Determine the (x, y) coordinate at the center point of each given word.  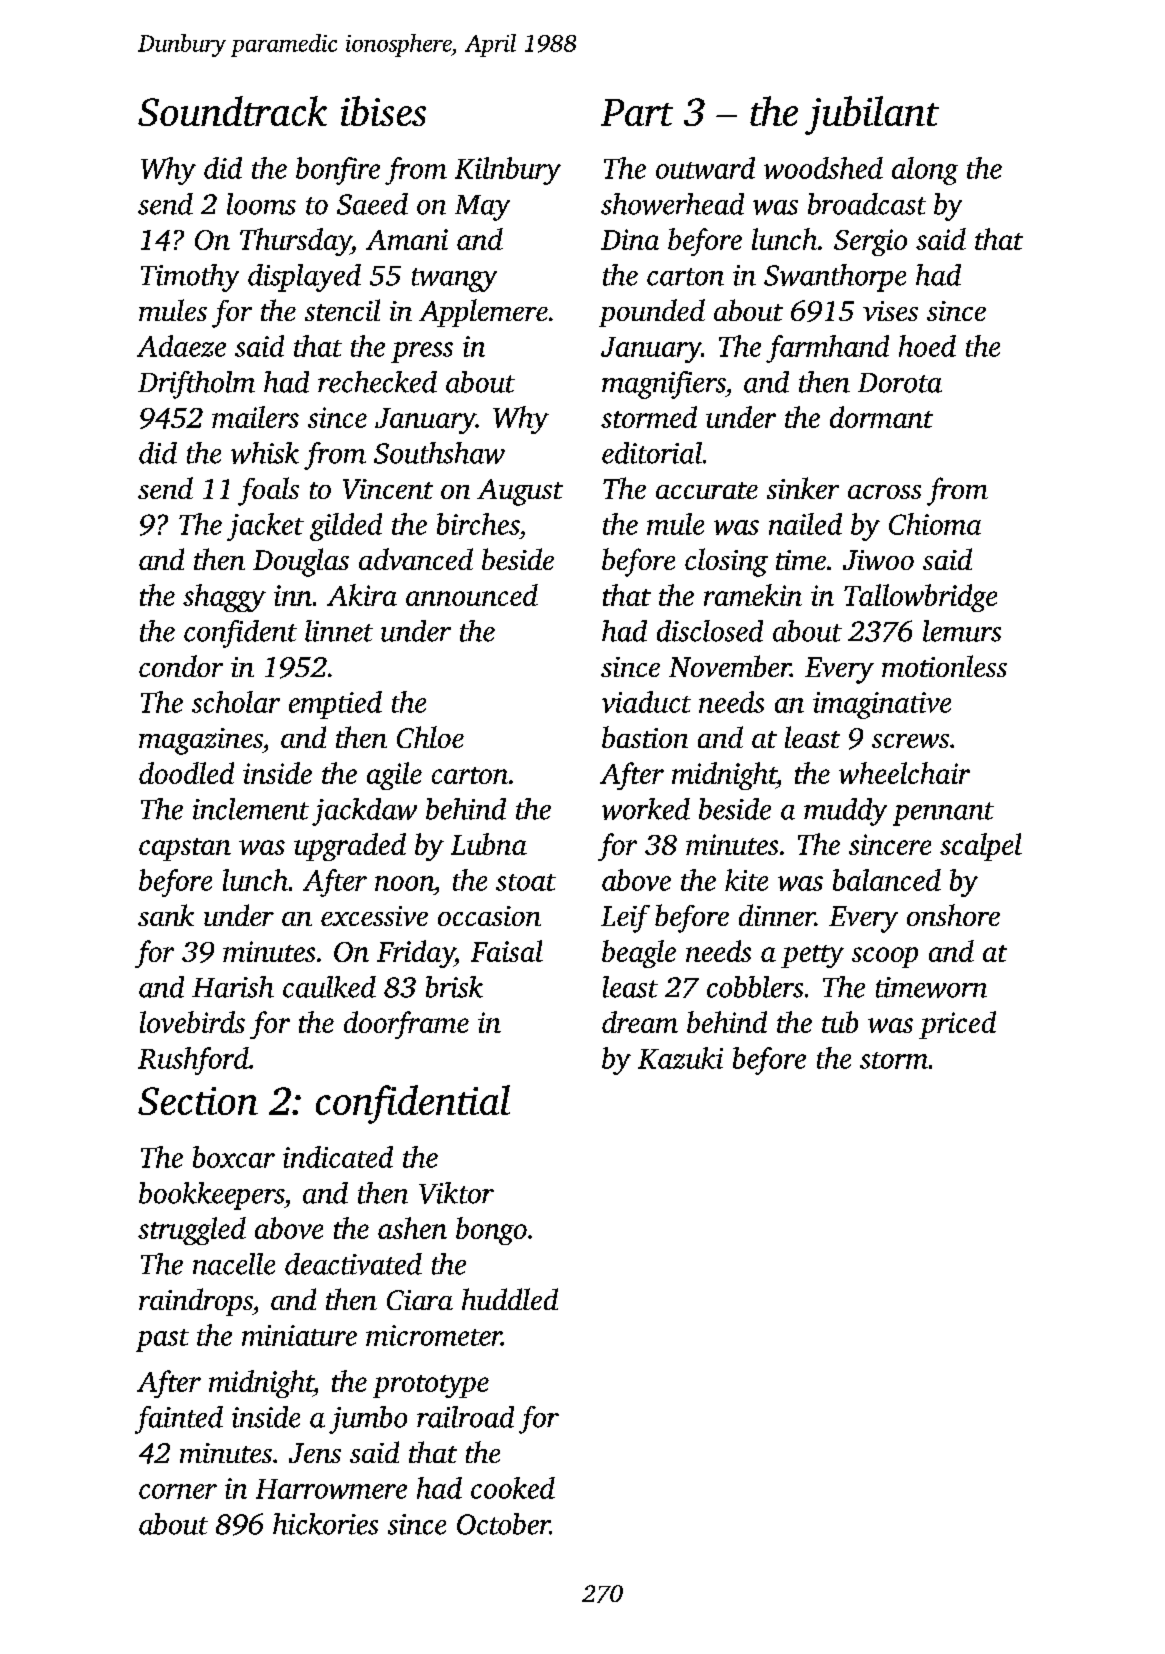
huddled (510, 1299)
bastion (645, 737)
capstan (185, 849)
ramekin (753, 595)
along (925, 171)
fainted (179, 1420)
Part (637, 112)
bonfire (338, 171)
